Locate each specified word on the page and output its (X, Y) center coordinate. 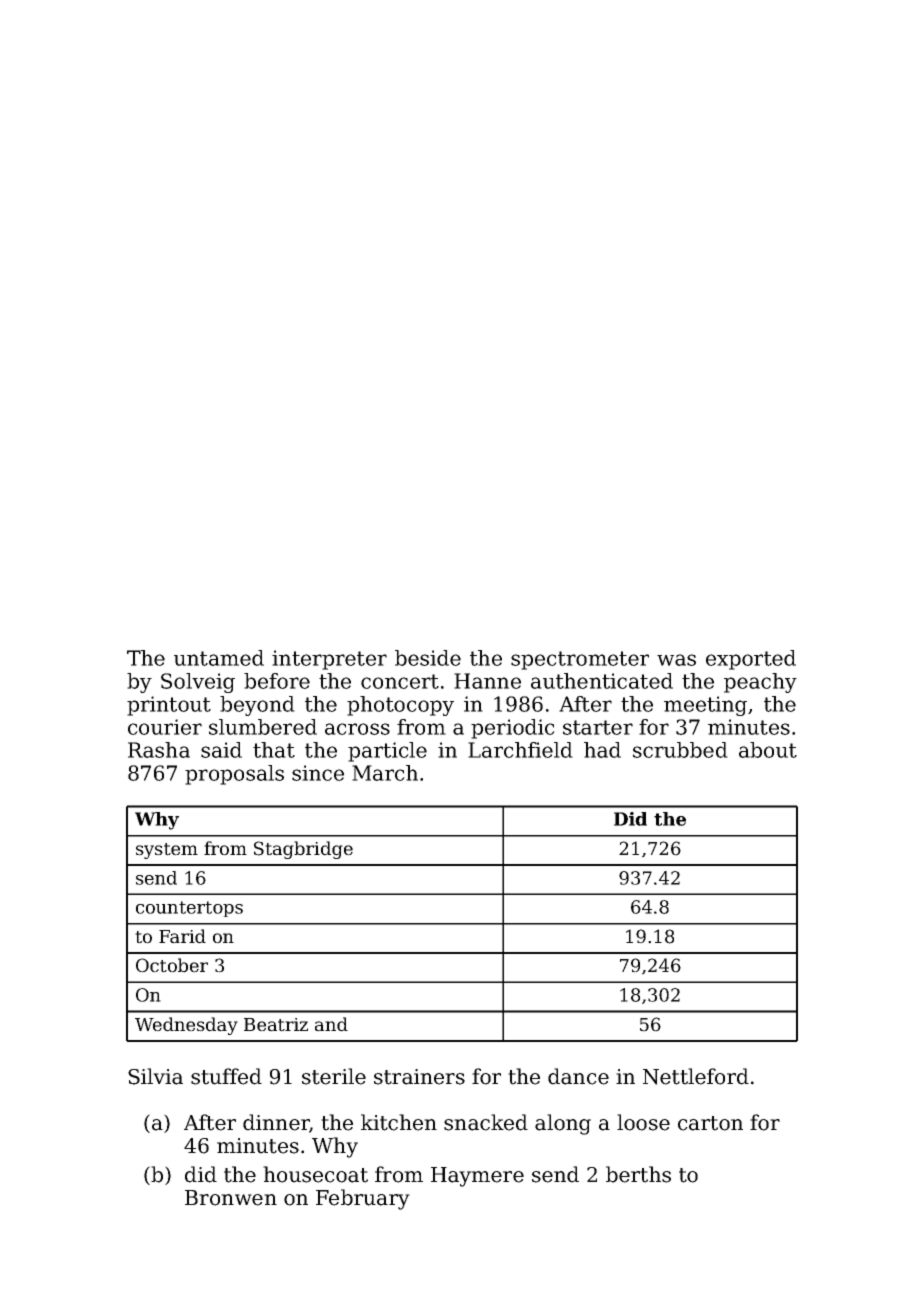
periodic (513, 729)
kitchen (399, 1122)
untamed (219, 658)
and (331, 1024)
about (768, 750)
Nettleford (696, 1076)
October (172, 965)
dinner (276, 1123)
